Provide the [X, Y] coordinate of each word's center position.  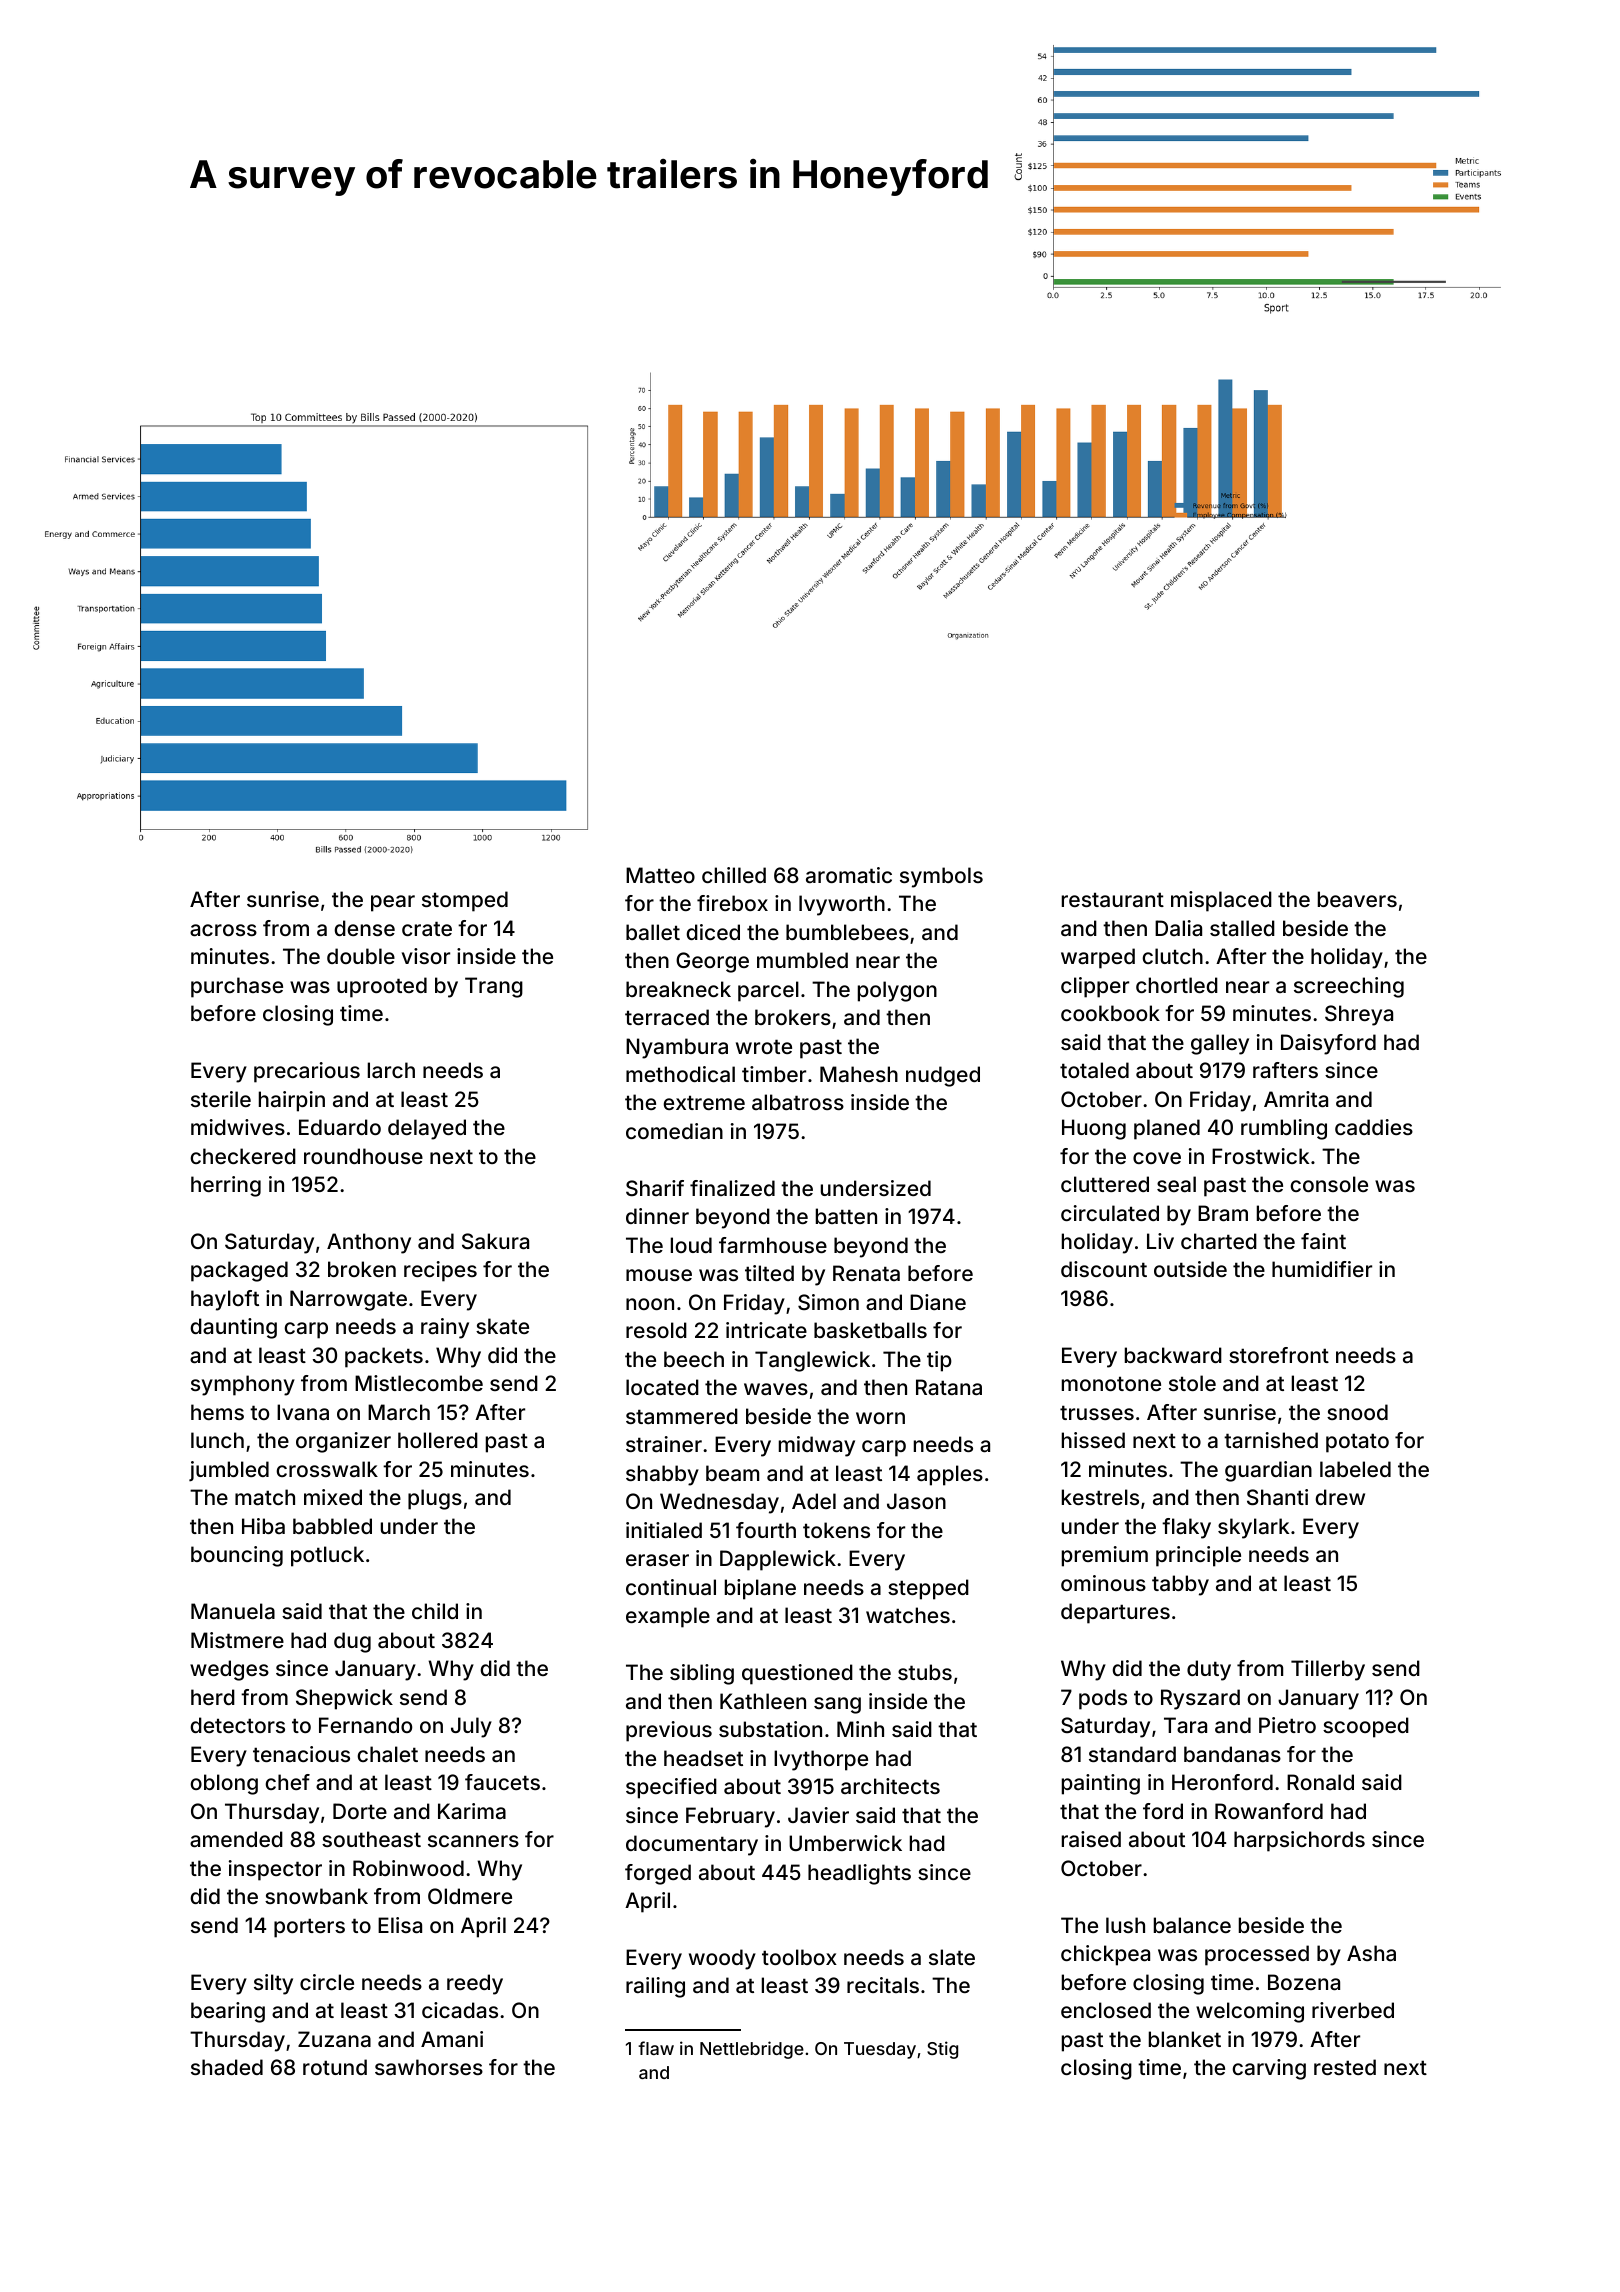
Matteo [660, 875]
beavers [1357, 899]
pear [393, 903]
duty [1209, 1670]
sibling [702, 1674]
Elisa [400, 1925]
